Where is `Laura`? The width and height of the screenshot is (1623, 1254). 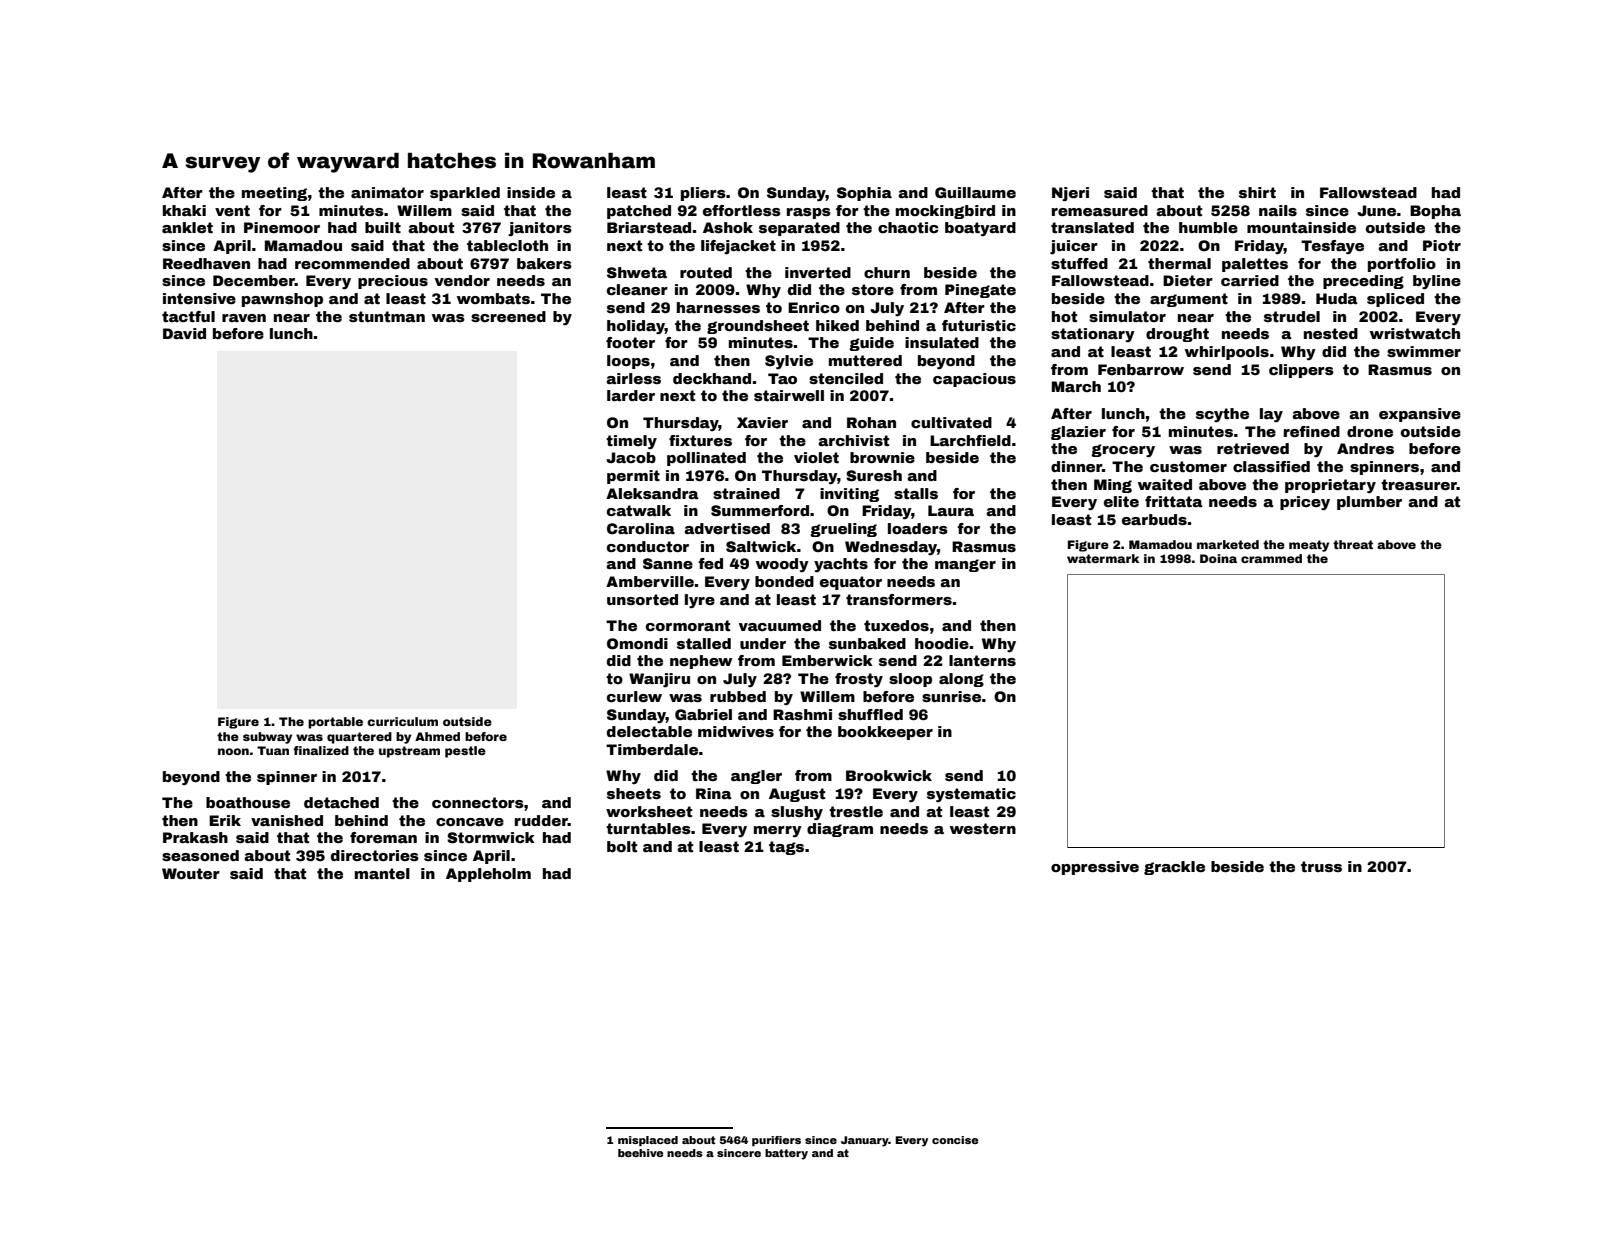 Laura is located at coordinates (951, 510).
